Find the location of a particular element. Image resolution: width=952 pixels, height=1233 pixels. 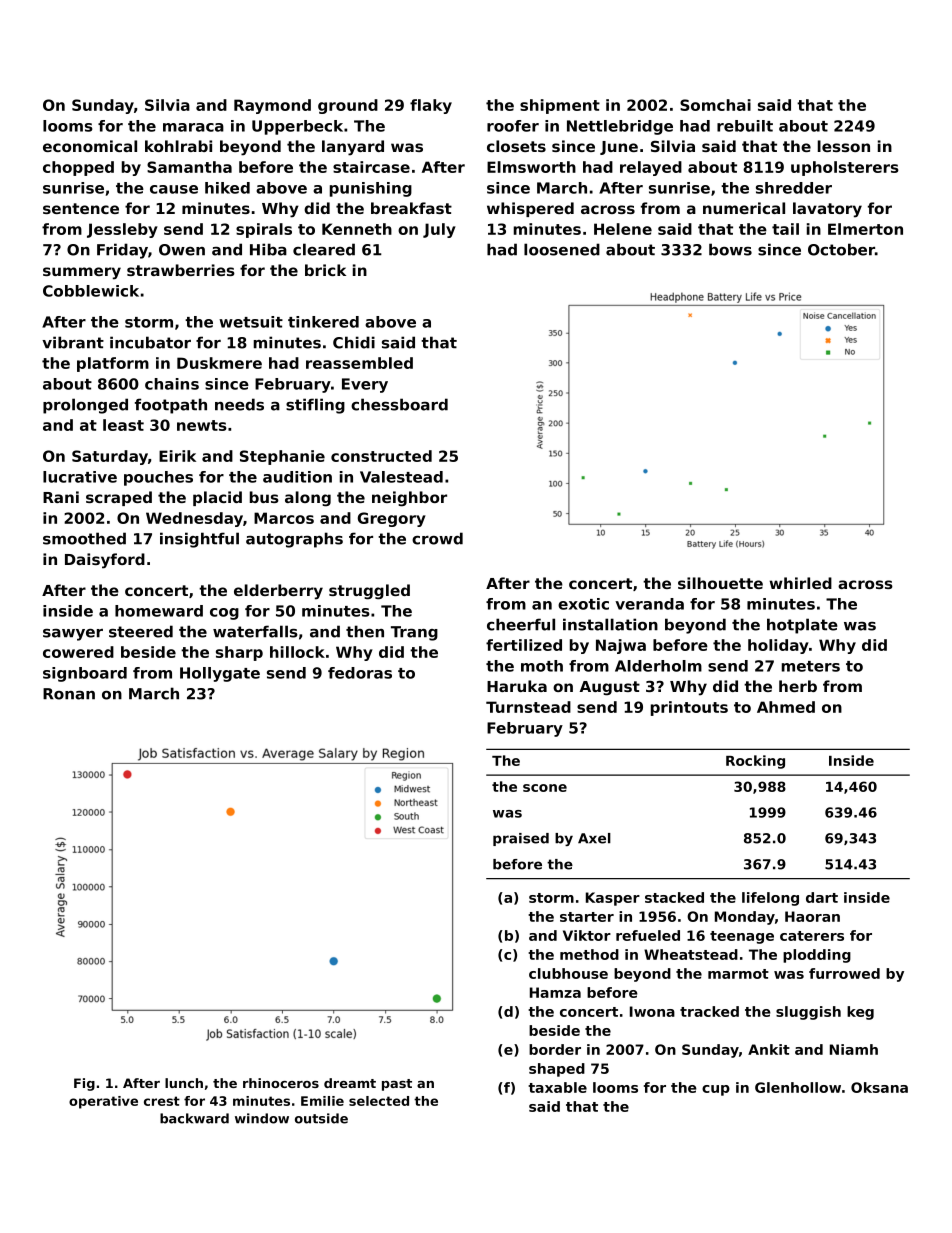

upholsterers is located at coordinates (845, 168).
